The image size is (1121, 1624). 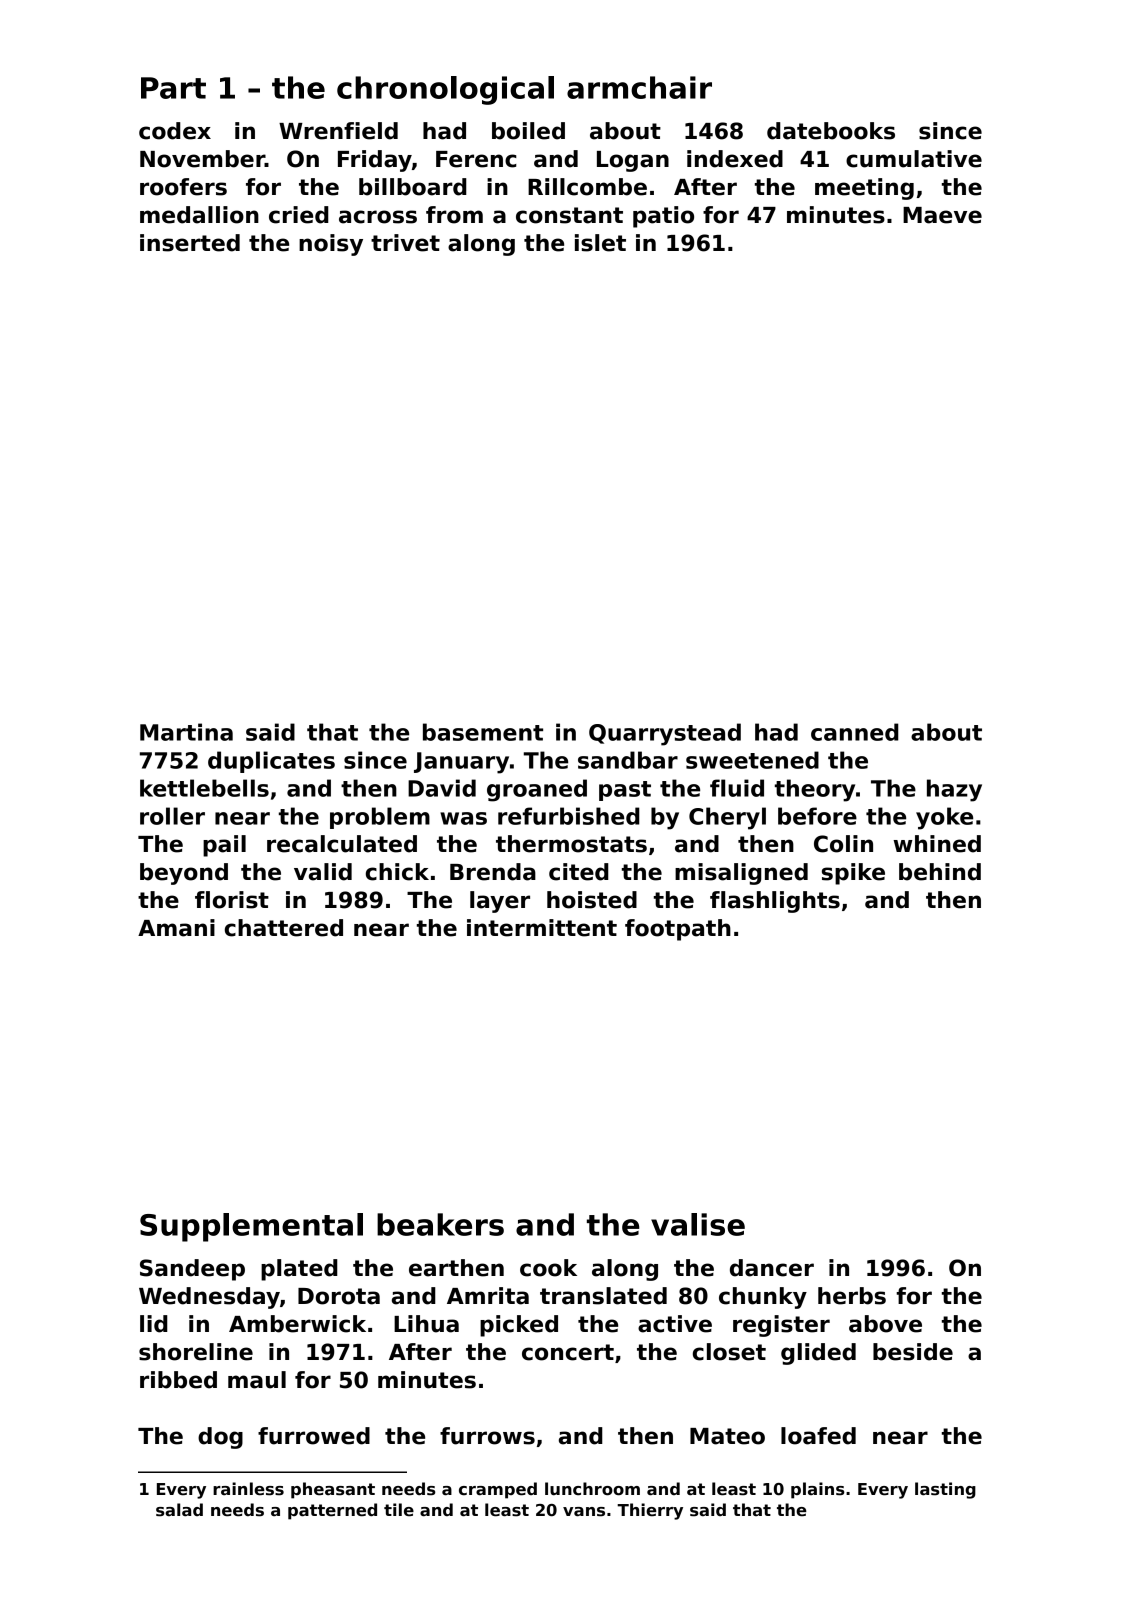 I want to click on pheasant, so click(x=333, y=1490).
